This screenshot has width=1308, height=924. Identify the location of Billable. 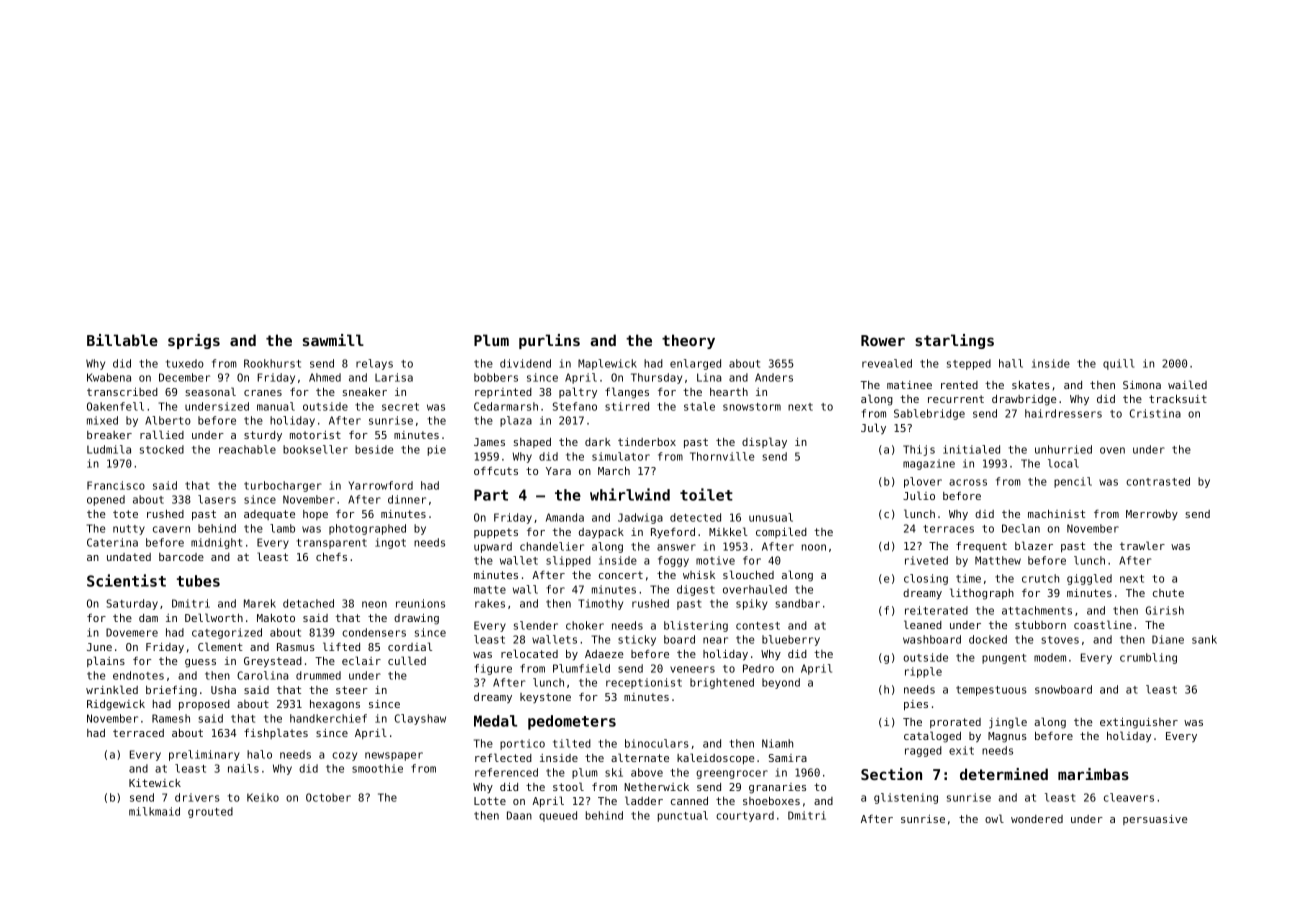
(122, 340).
